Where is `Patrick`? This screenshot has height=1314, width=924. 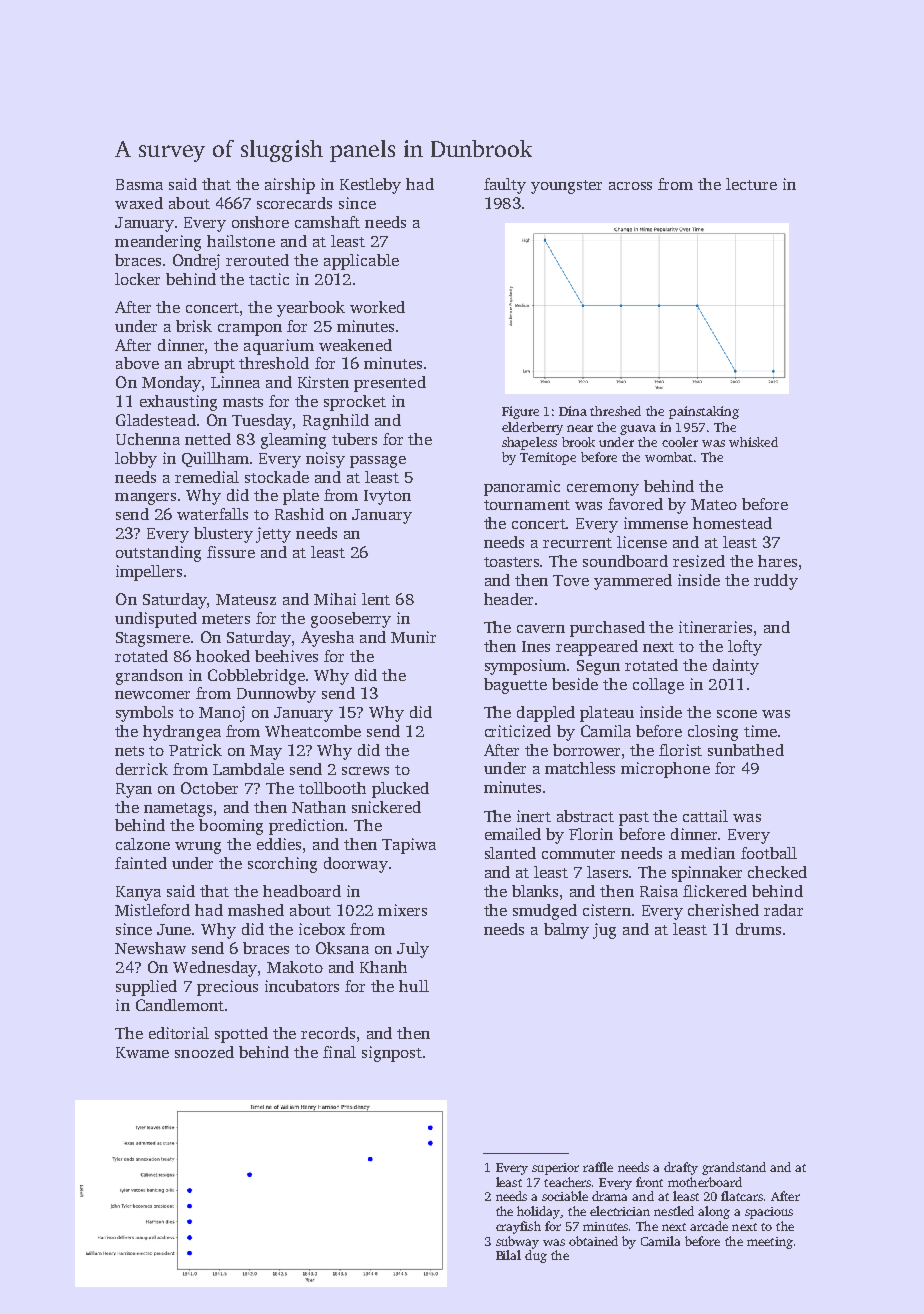
Patrick is located at coordinates (195, 750).
